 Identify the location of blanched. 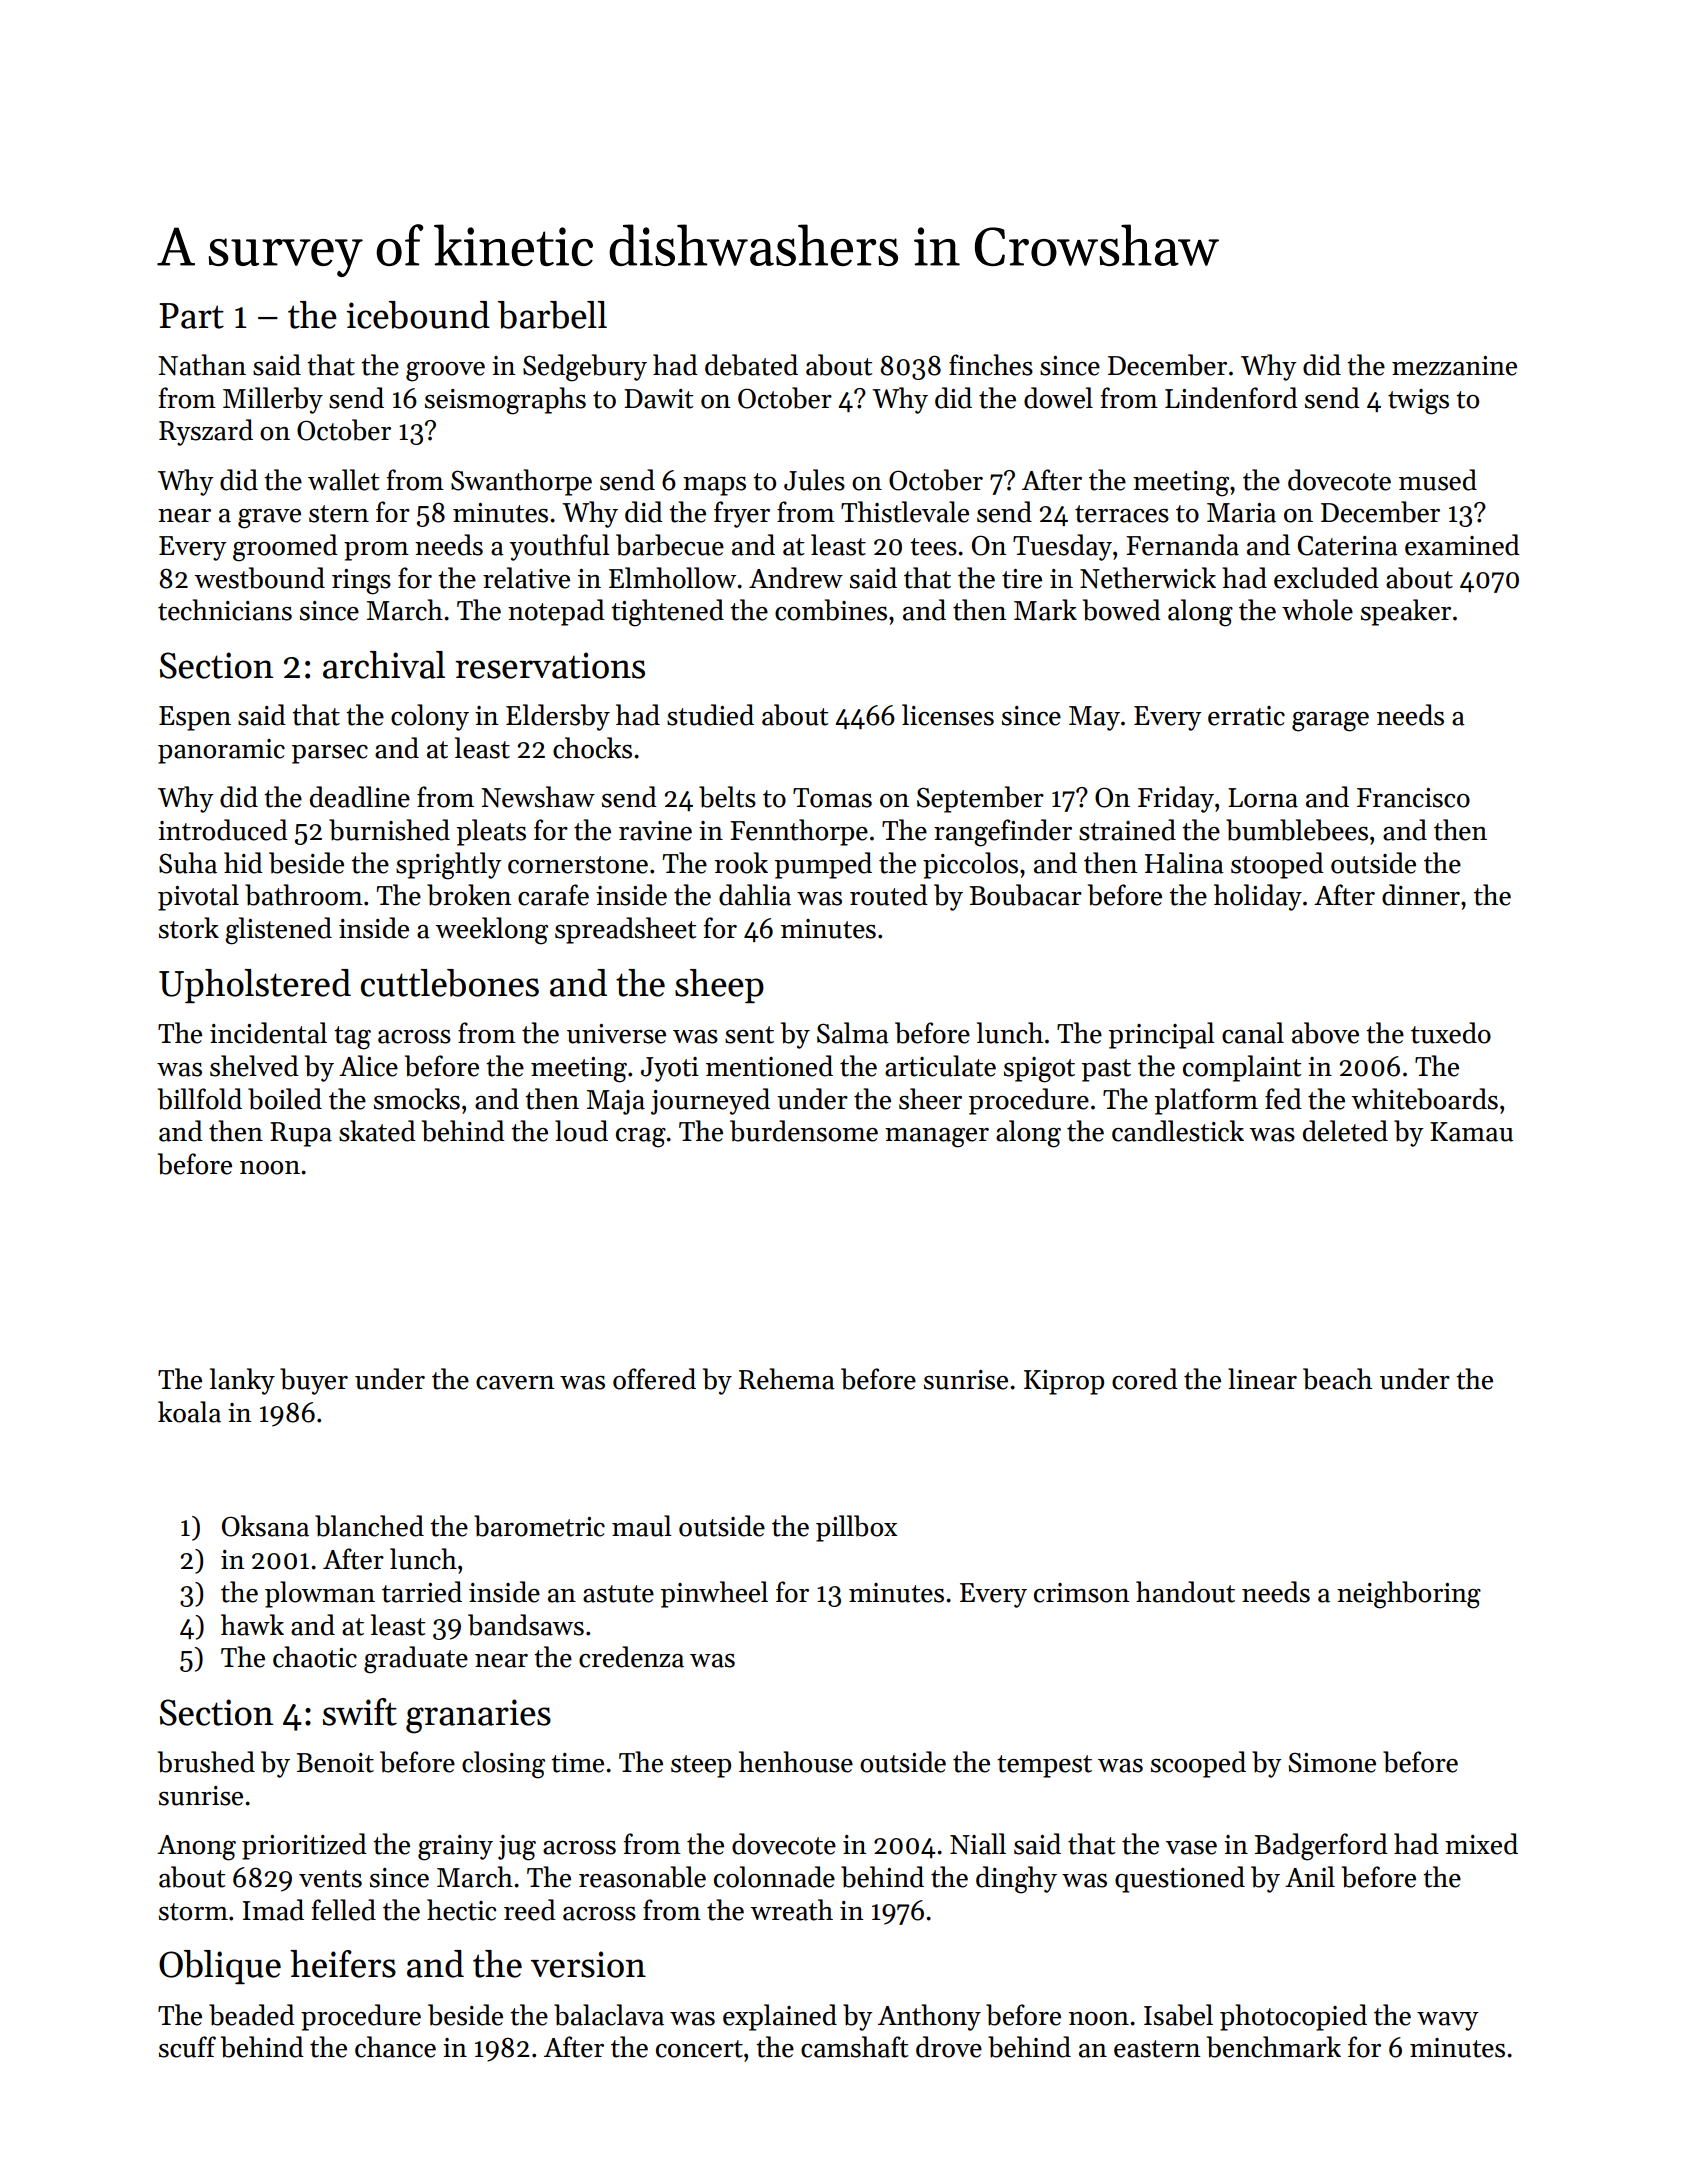
(369, 1526).
